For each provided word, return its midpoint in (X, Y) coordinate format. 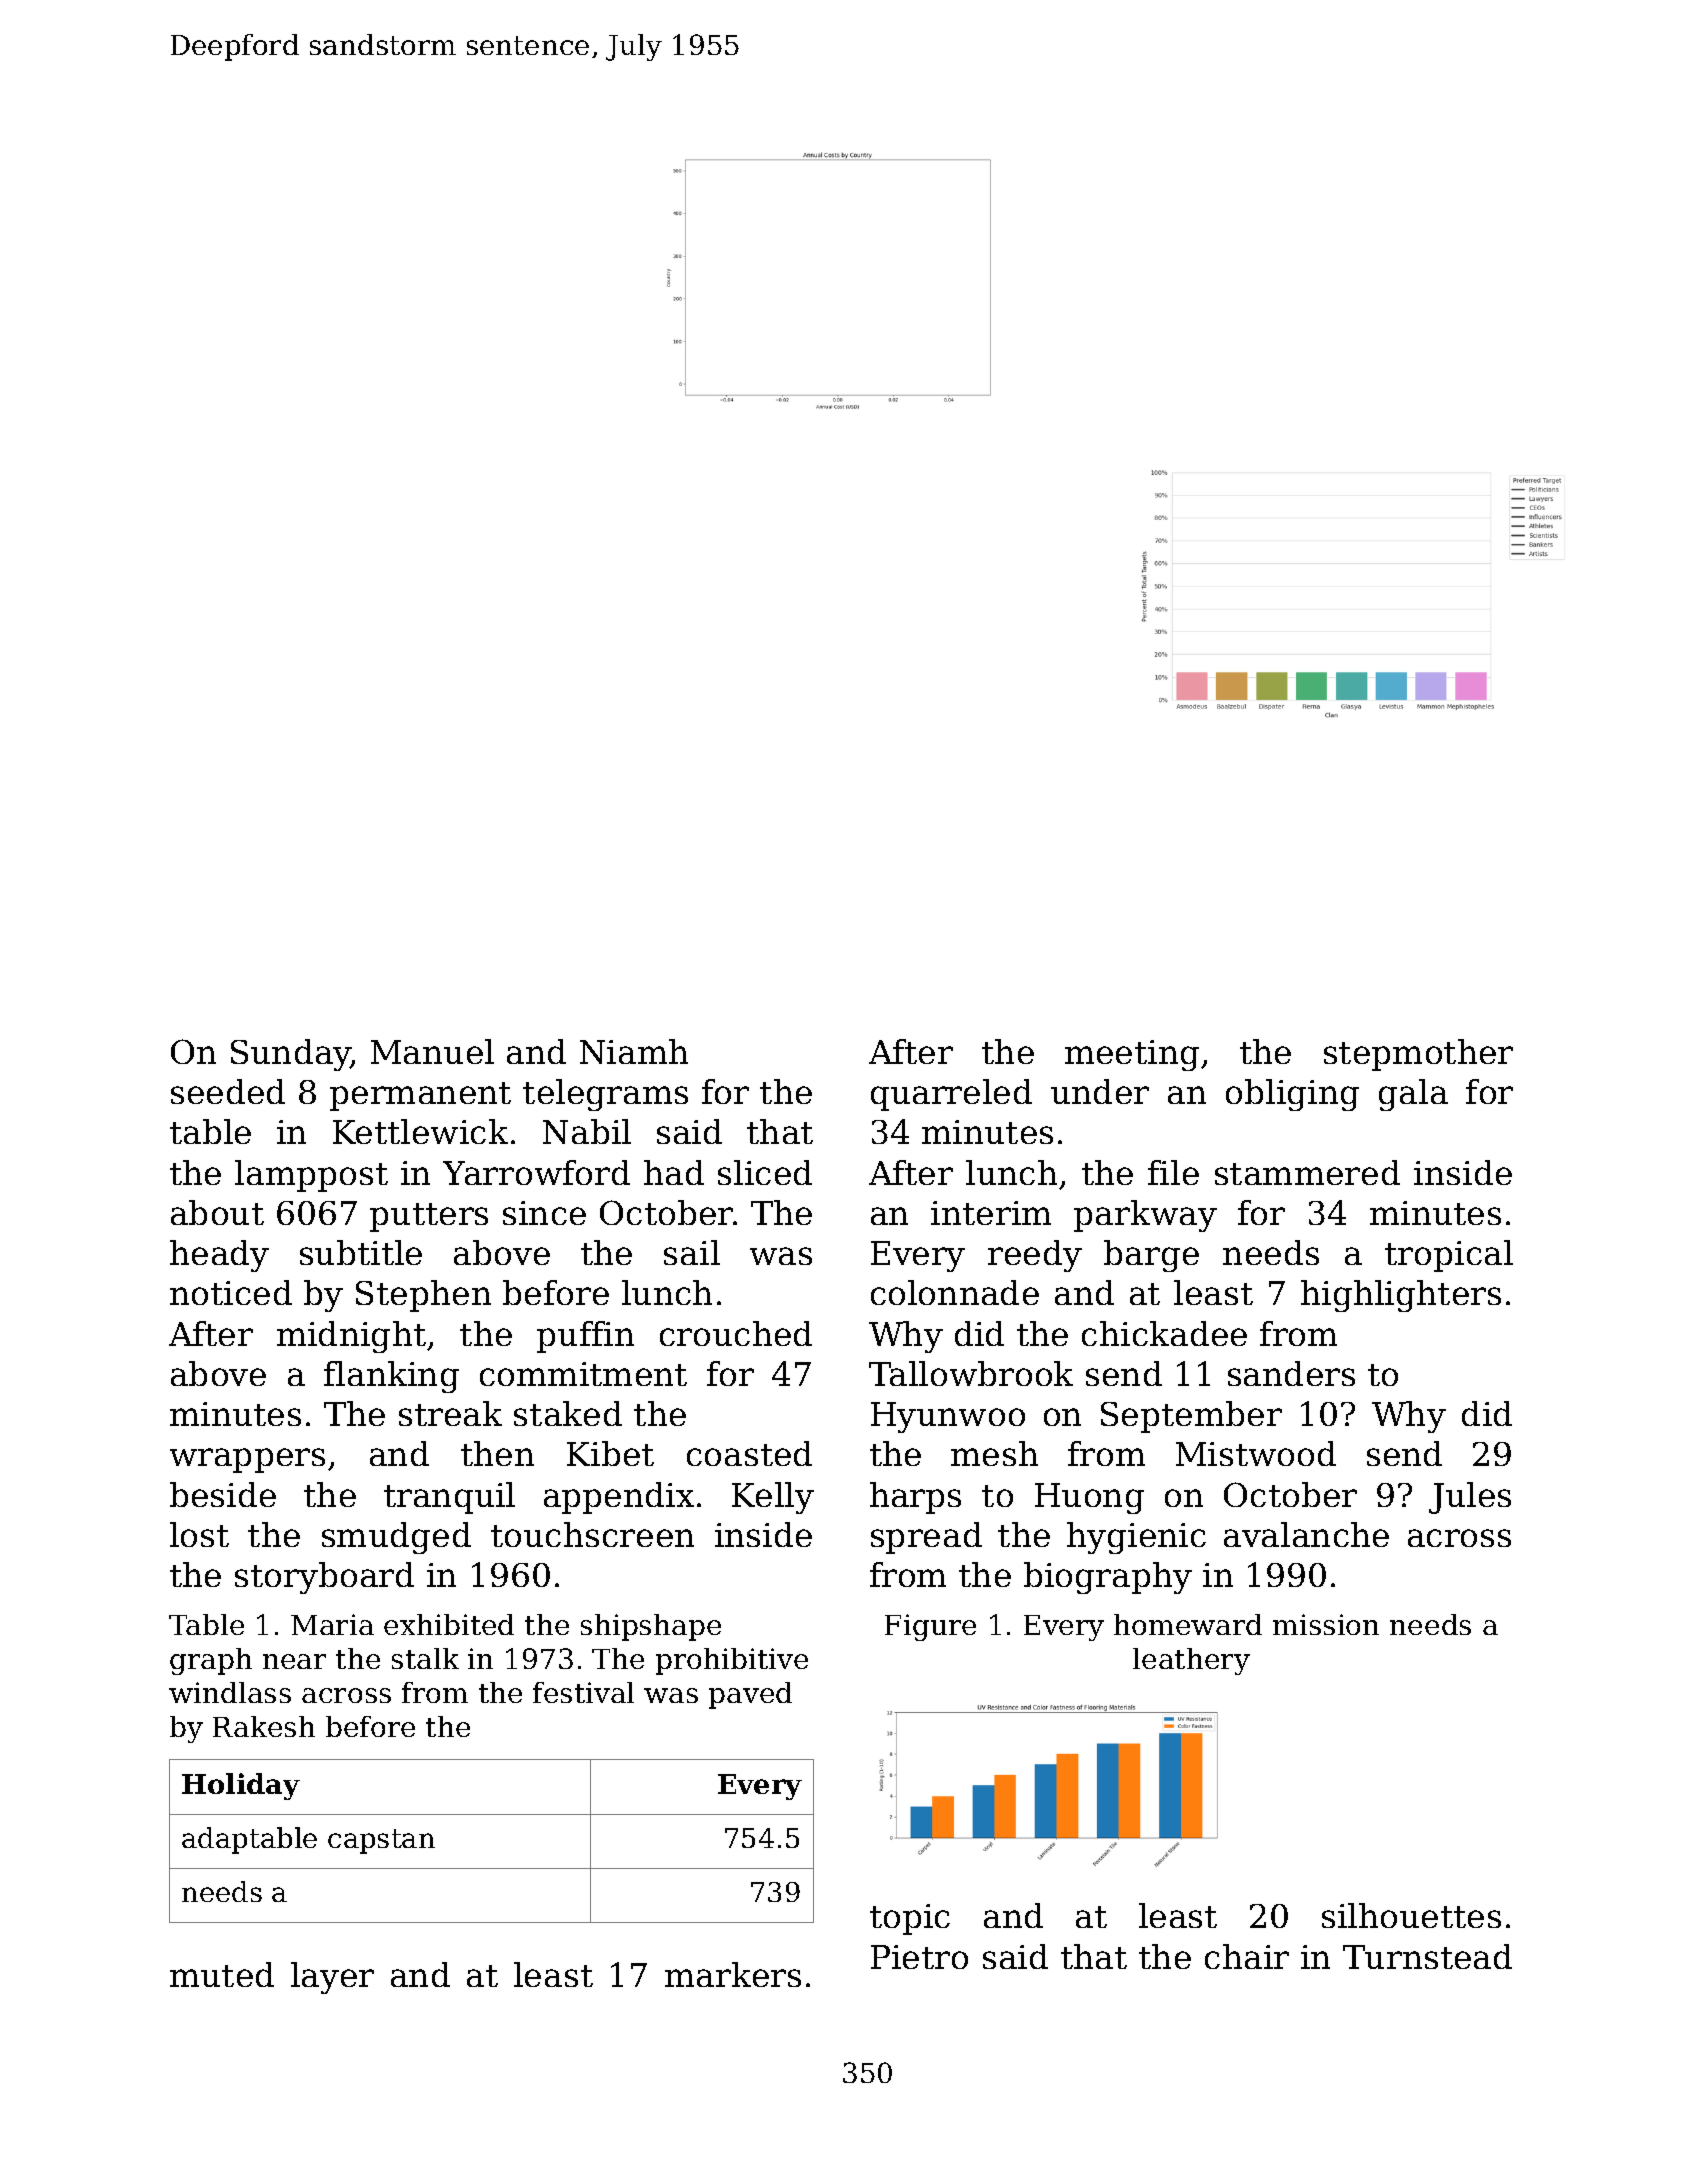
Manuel (432, 1051)
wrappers (247, 1460)
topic (910, 1919)
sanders (1291, 1373)
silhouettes (1411, 1915)
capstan (381, 1841)
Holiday (241, 1786)
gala (1413, 1095)
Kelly (773, 1498)
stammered (1307, 1172)
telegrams (605, 1095)
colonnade (955, 1292)
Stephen (423, 1296)
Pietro (919, 1957)
